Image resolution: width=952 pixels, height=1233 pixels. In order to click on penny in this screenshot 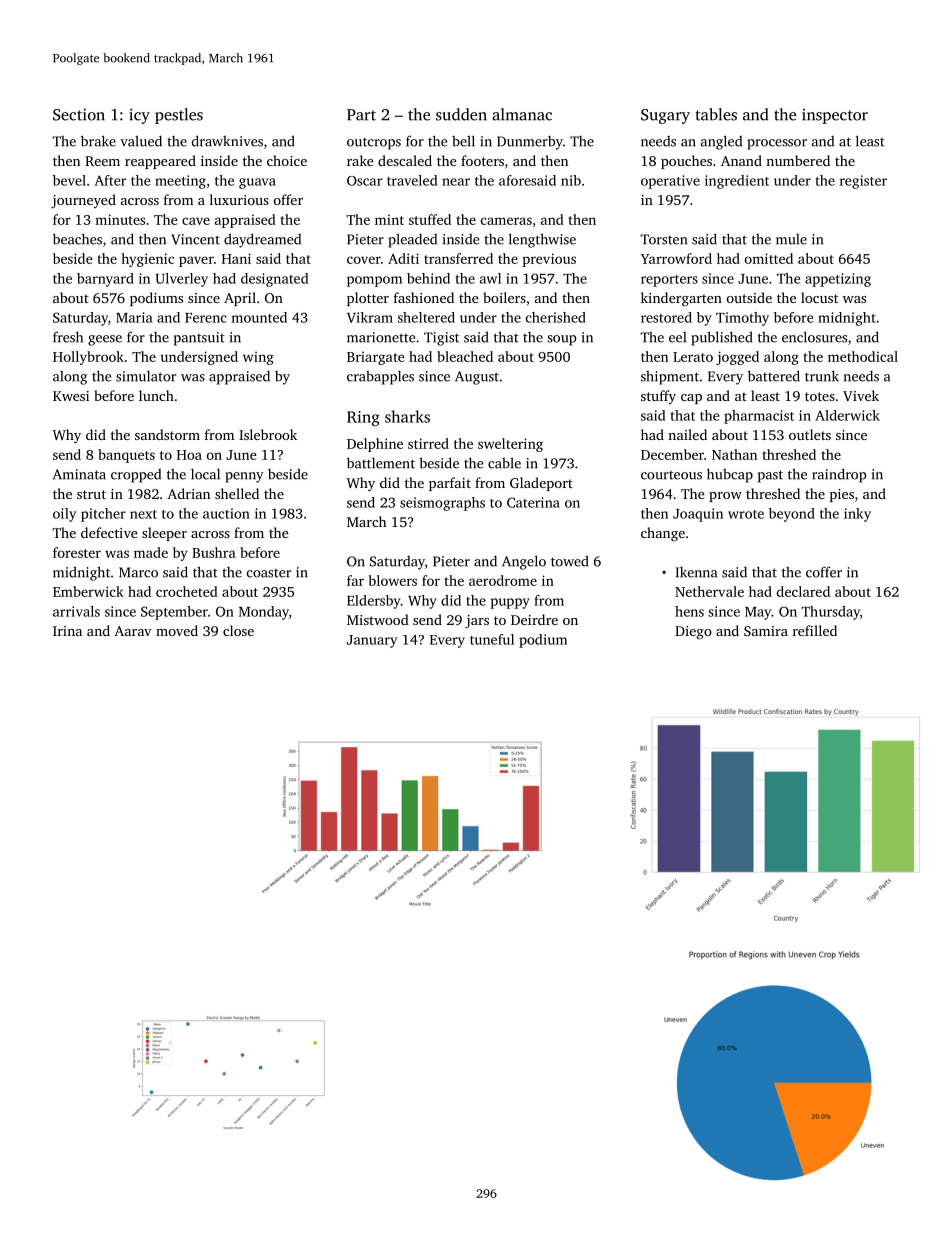, I will do `click(244, 477)`.
